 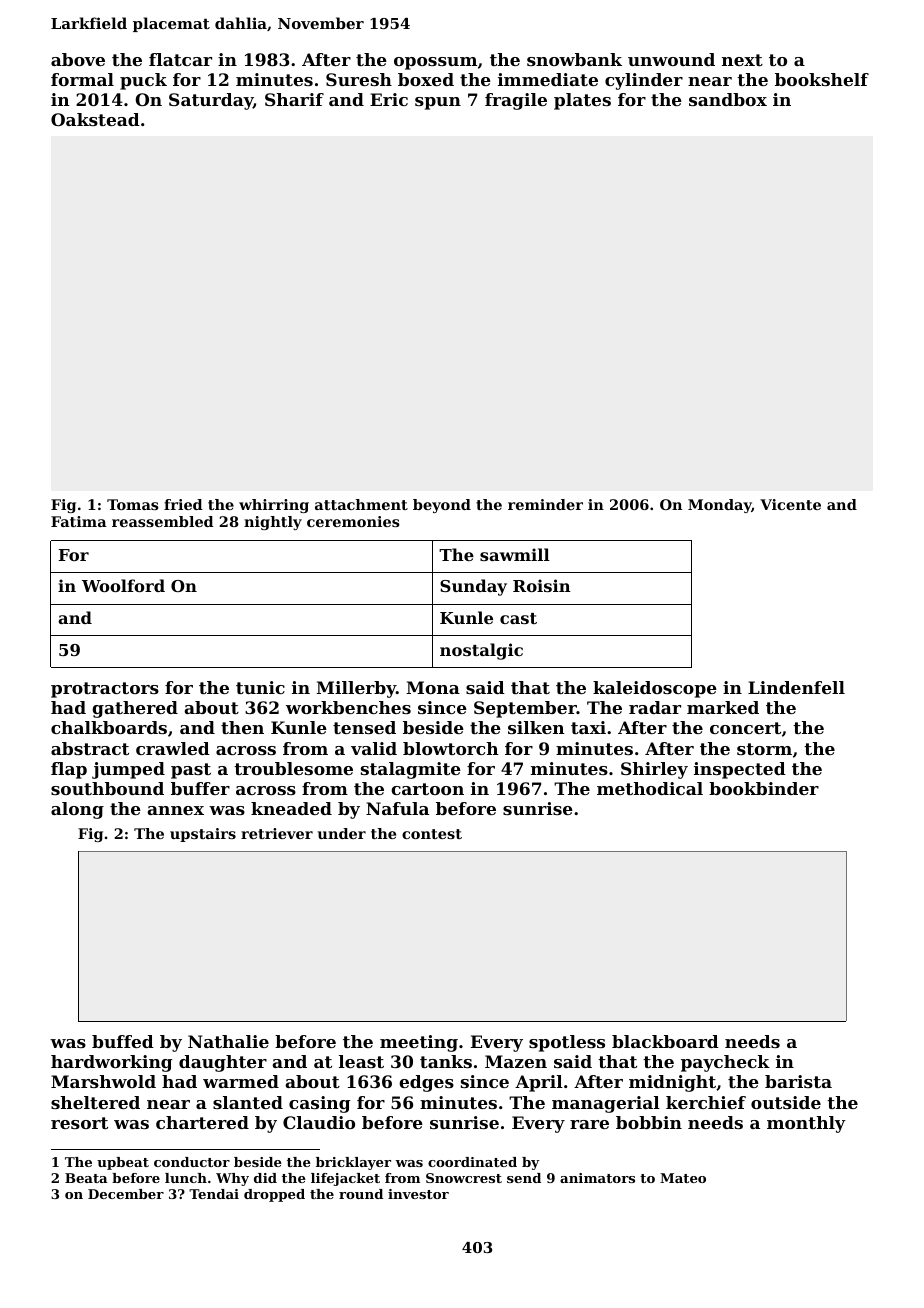 What do you see at coordinates (515, 554) in the document?
I see `sawmill` at bounding box center [515, 554].
